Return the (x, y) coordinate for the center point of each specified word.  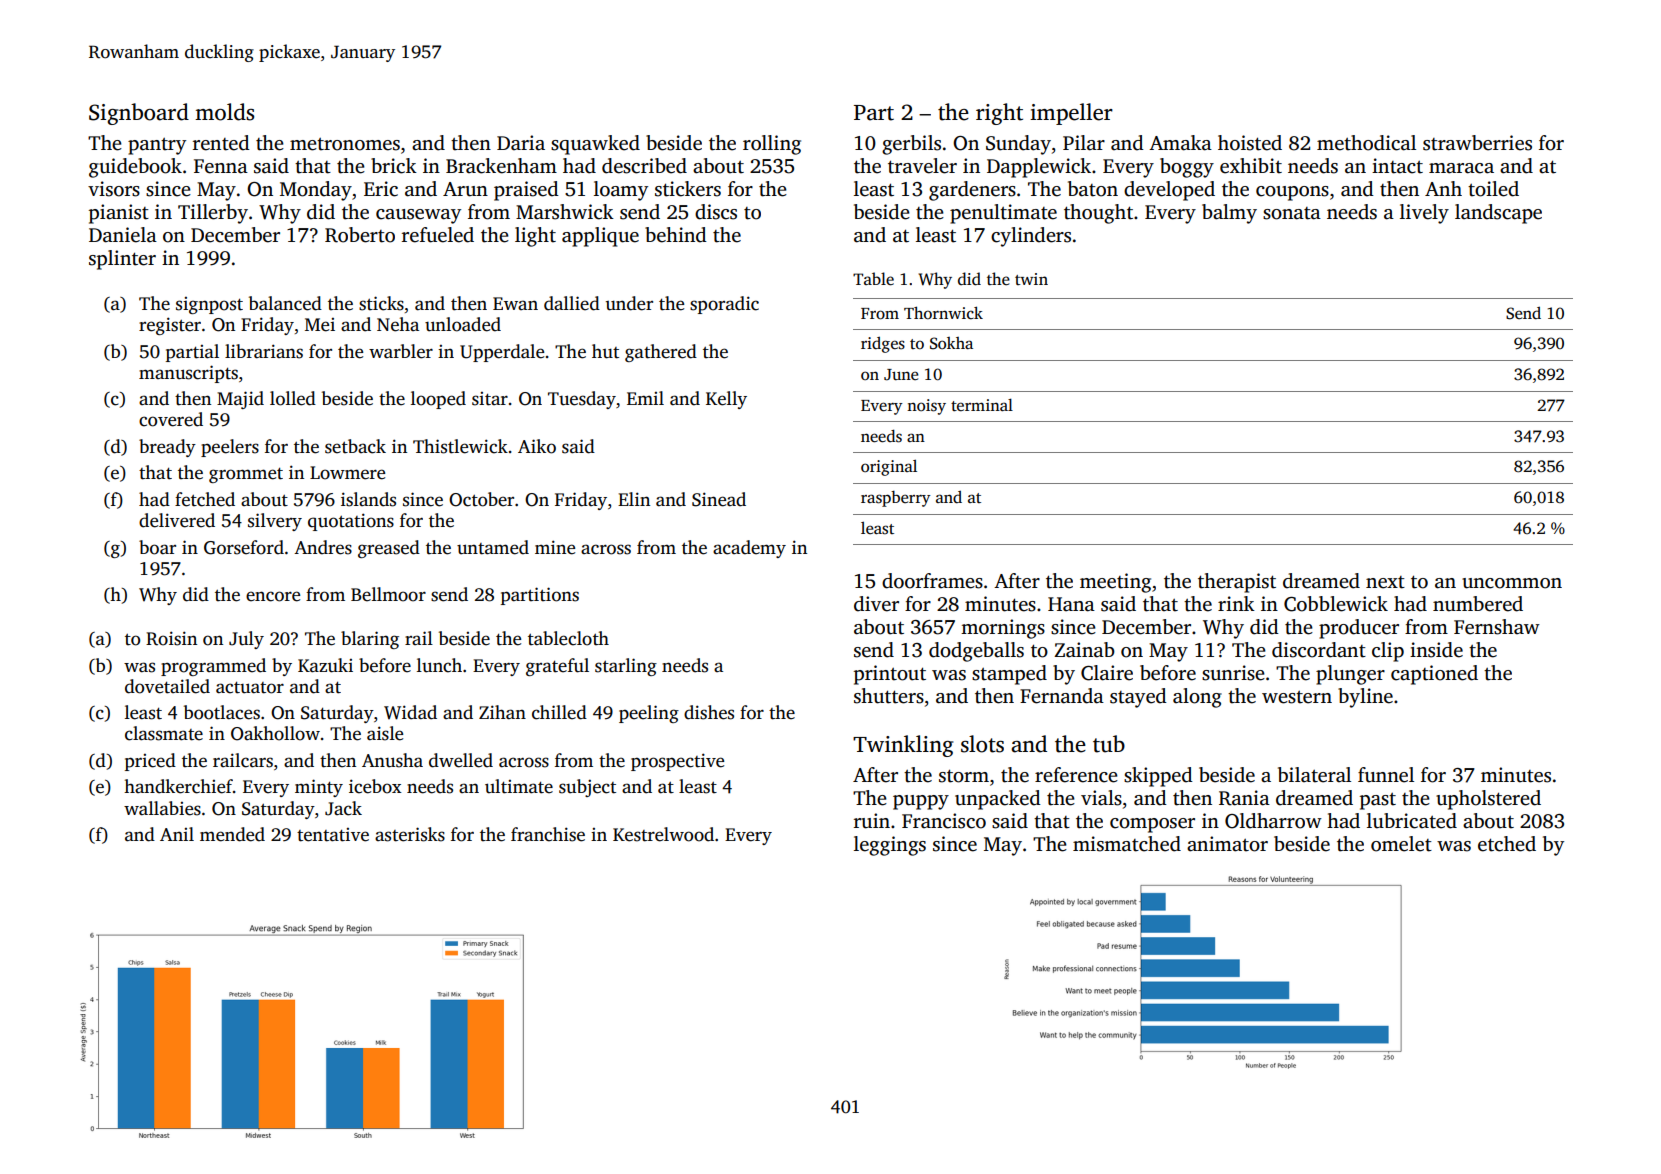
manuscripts (188, 374)
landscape (1498, 214)
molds (224, 112)
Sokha (951, 343)
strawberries (1477, 143)
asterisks (410, 834)
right (999, 114)
